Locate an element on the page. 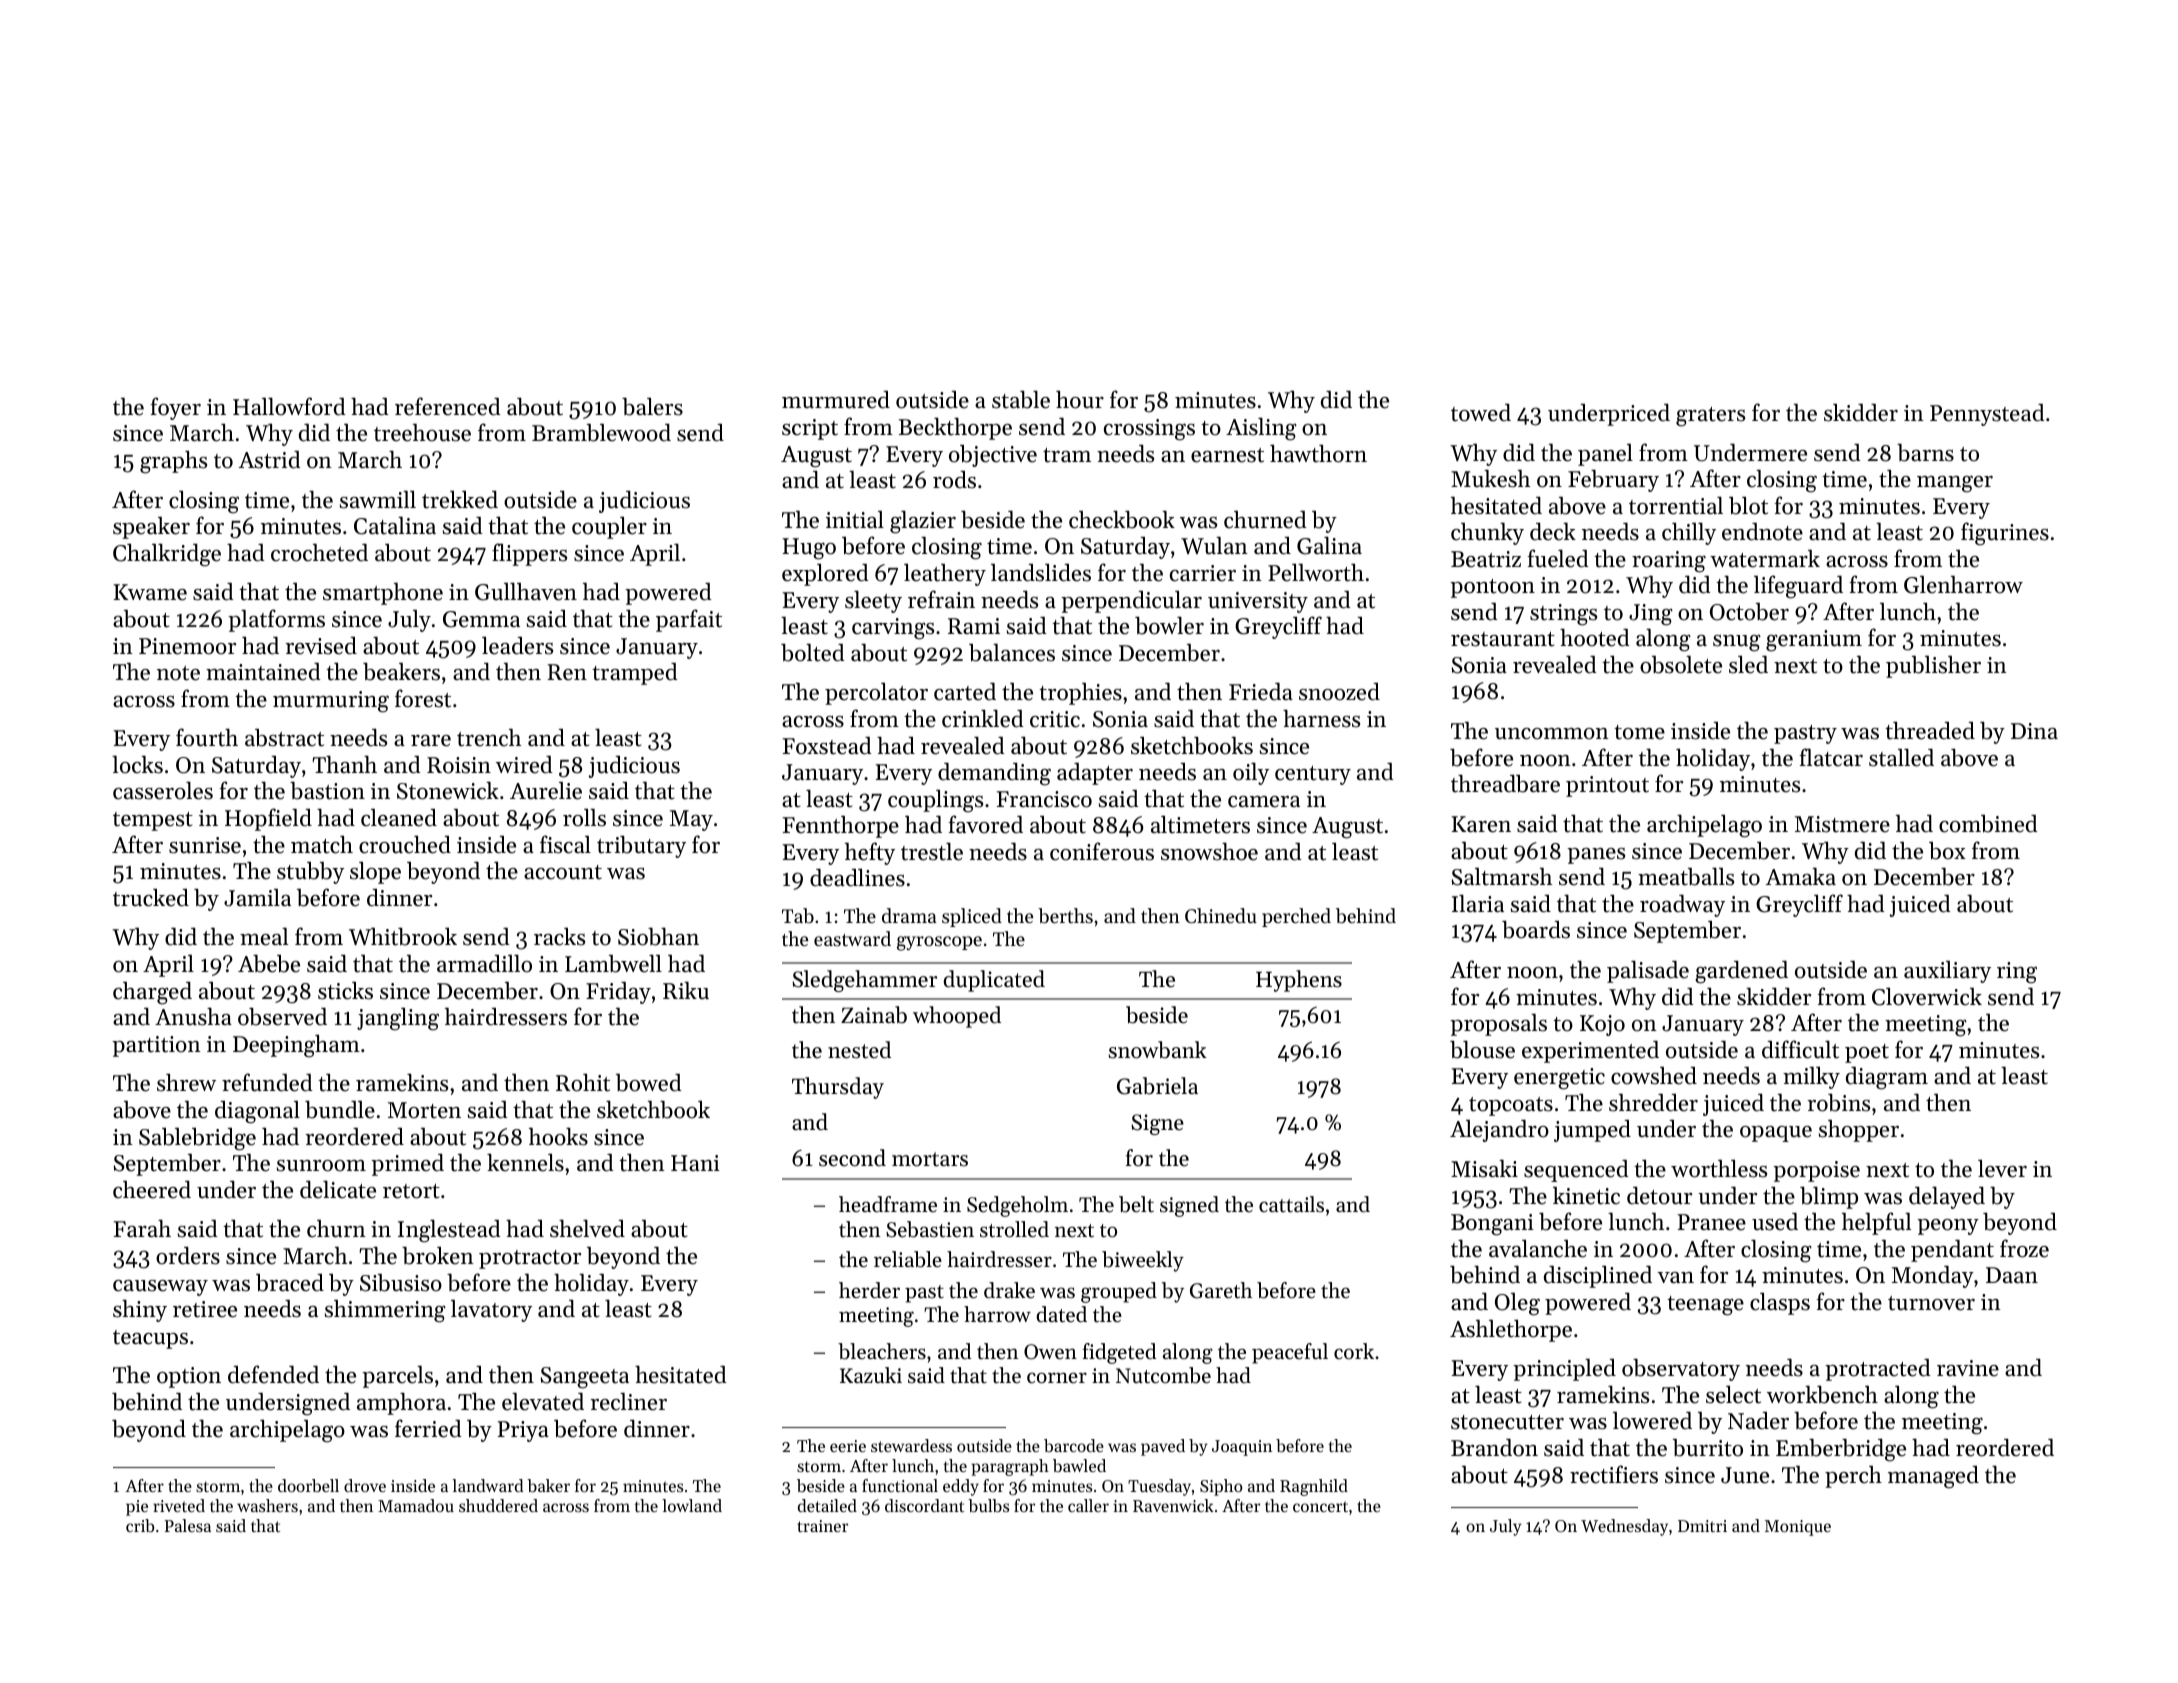 Image resolution: width=2178 pixels, height=1683 pixels. sunrise is located at coordinates (205, 845).
